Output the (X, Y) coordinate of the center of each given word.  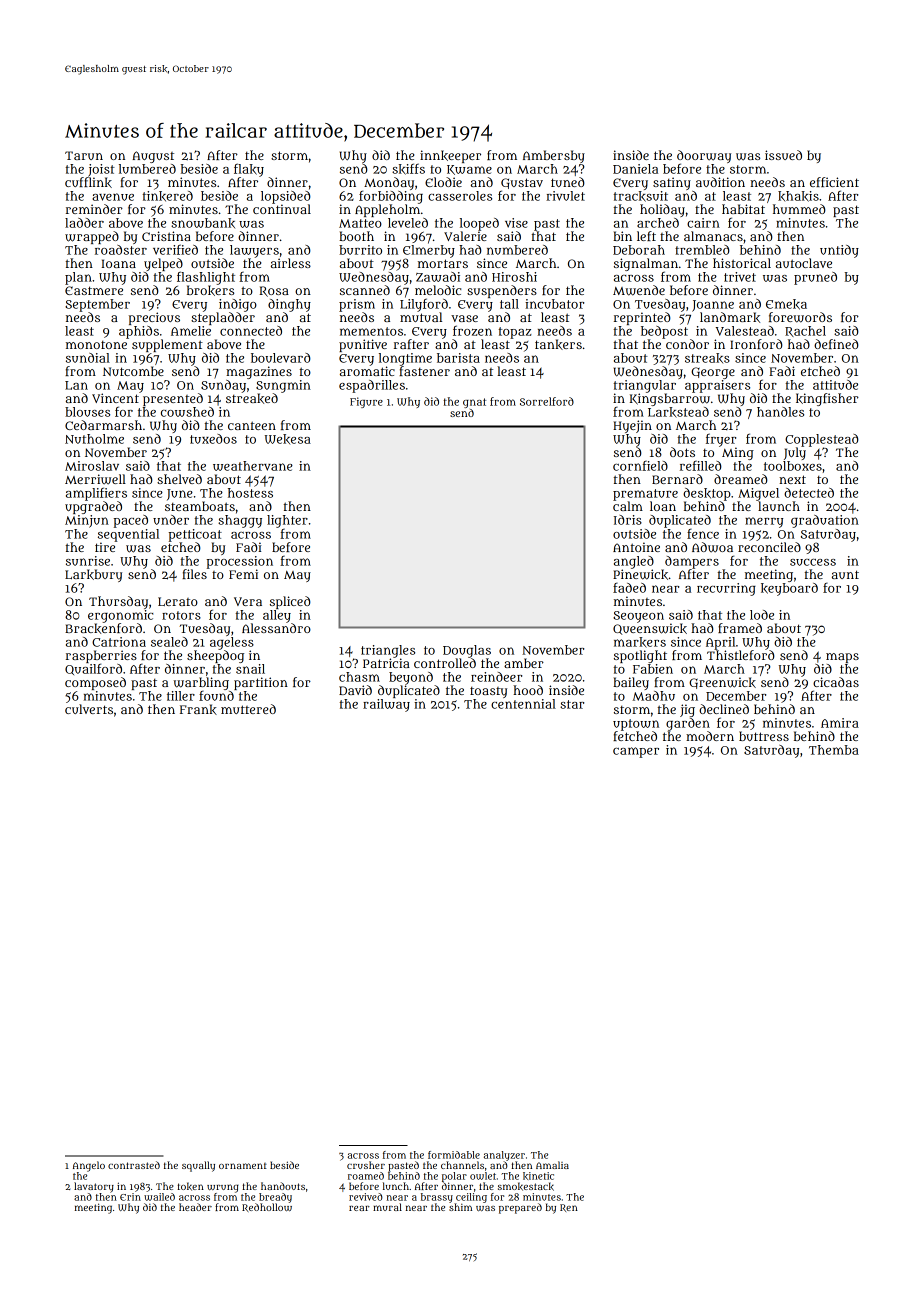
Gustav (522, 183)
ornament (243, 1166)
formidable (454, 1155)
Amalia (552, 1165)
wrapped (92, 237)
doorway (704, 156)
